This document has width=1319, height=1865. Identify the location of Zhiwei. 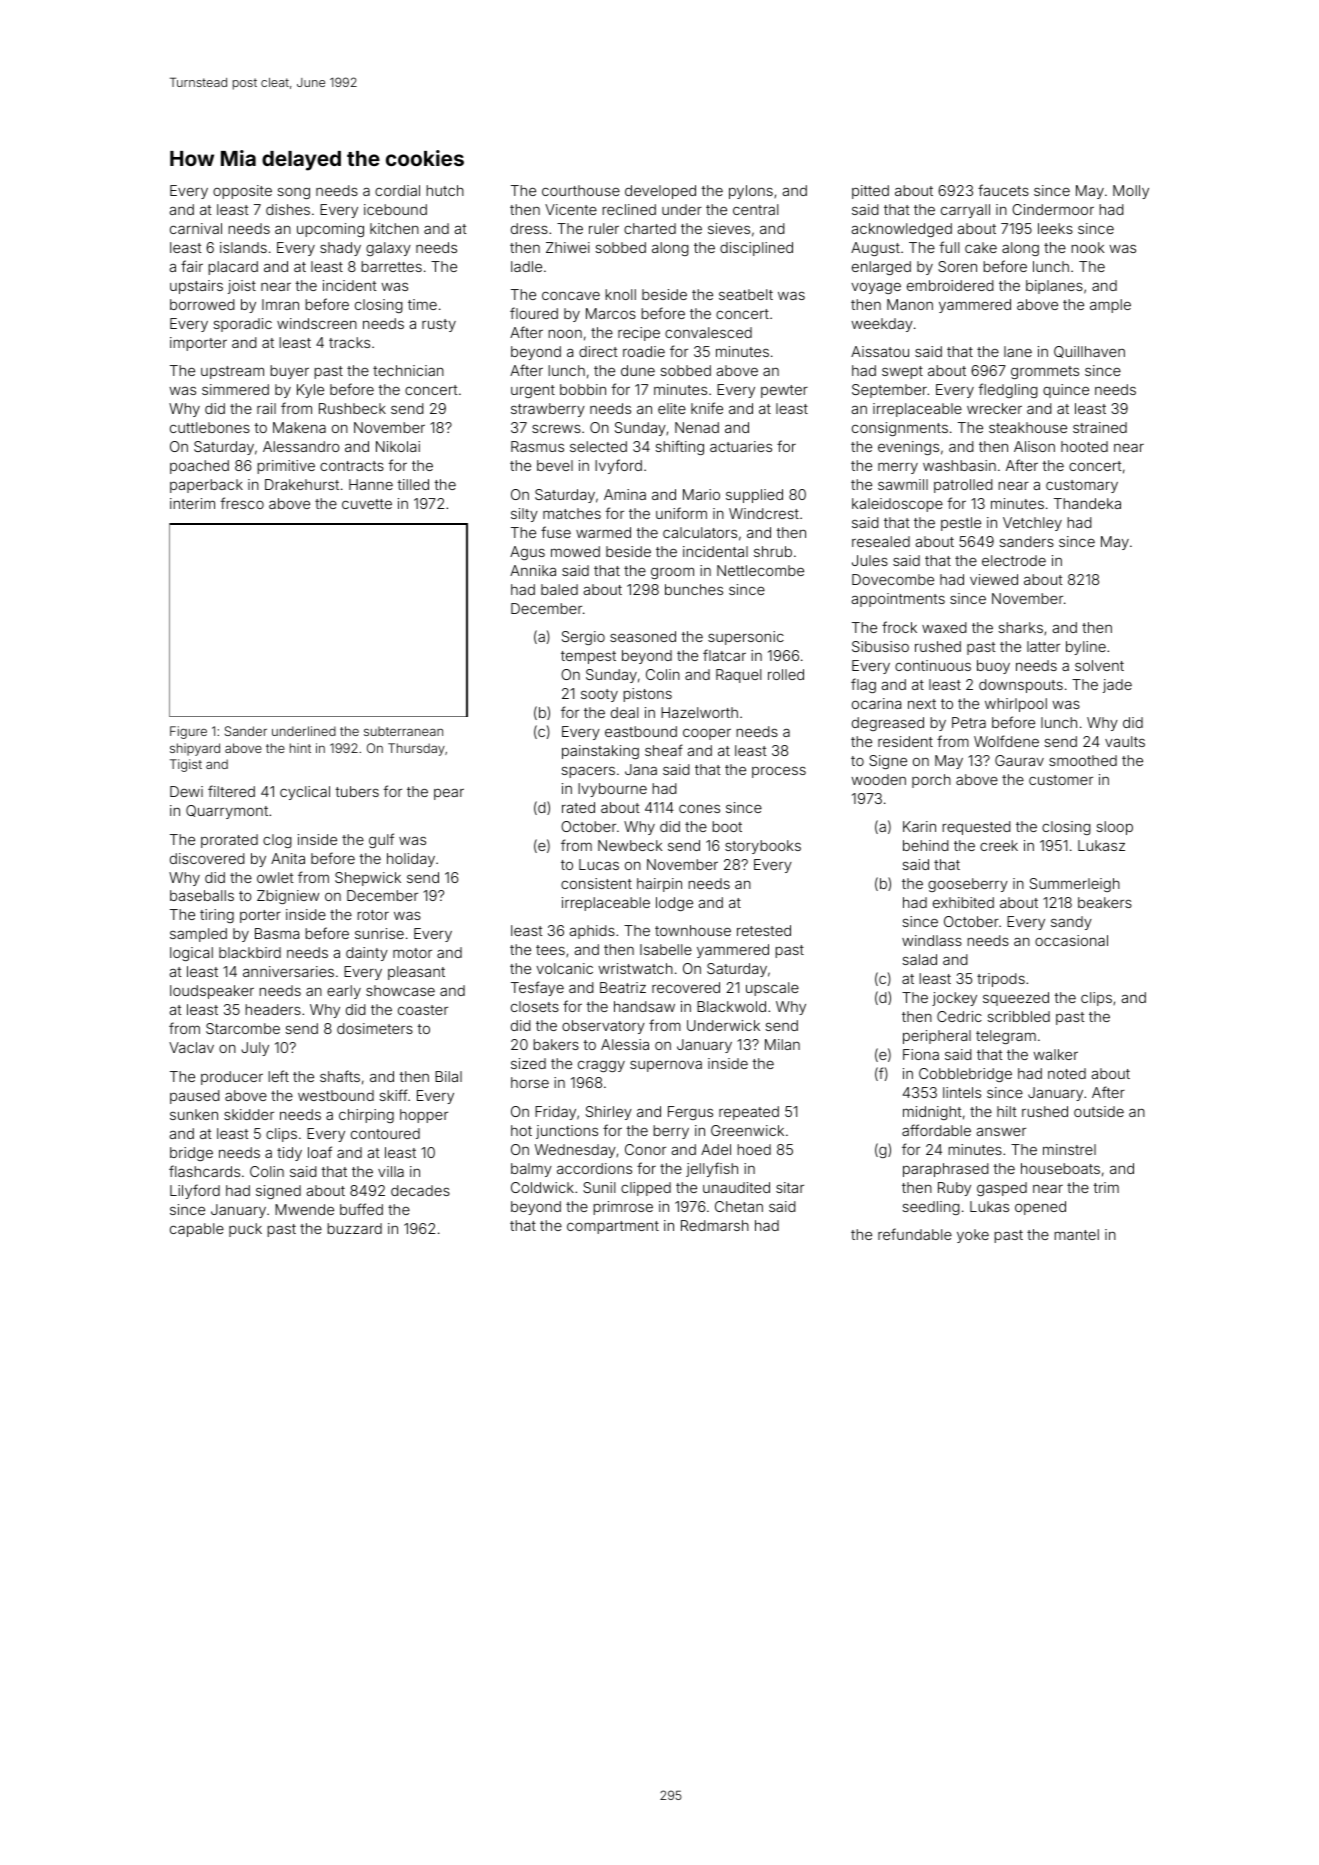
(568, 247).
